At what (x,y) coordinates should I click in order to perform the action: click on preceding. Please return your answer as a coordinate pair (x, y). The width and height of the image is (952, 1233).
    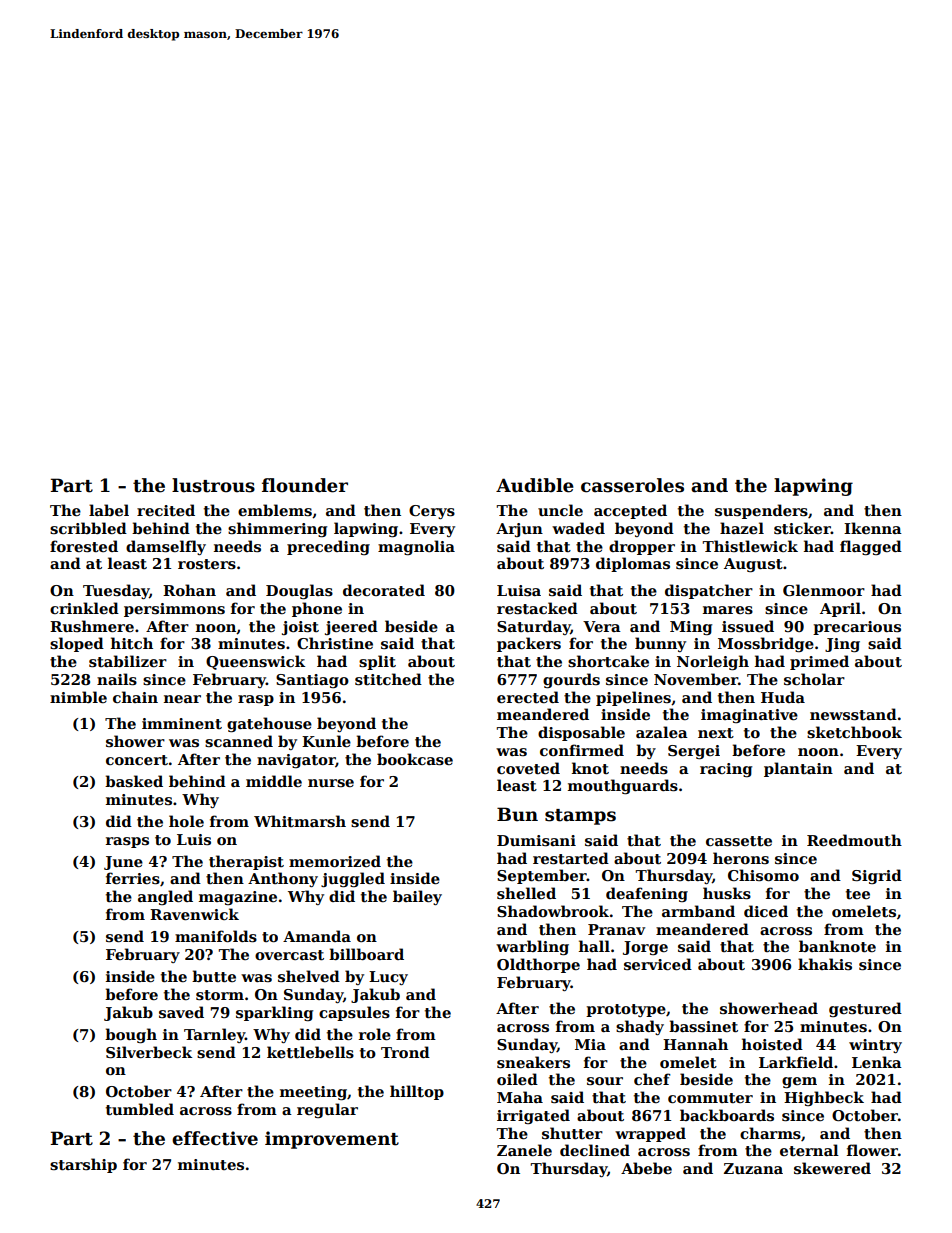
    Looking at the image, I should click on (328, 547).
